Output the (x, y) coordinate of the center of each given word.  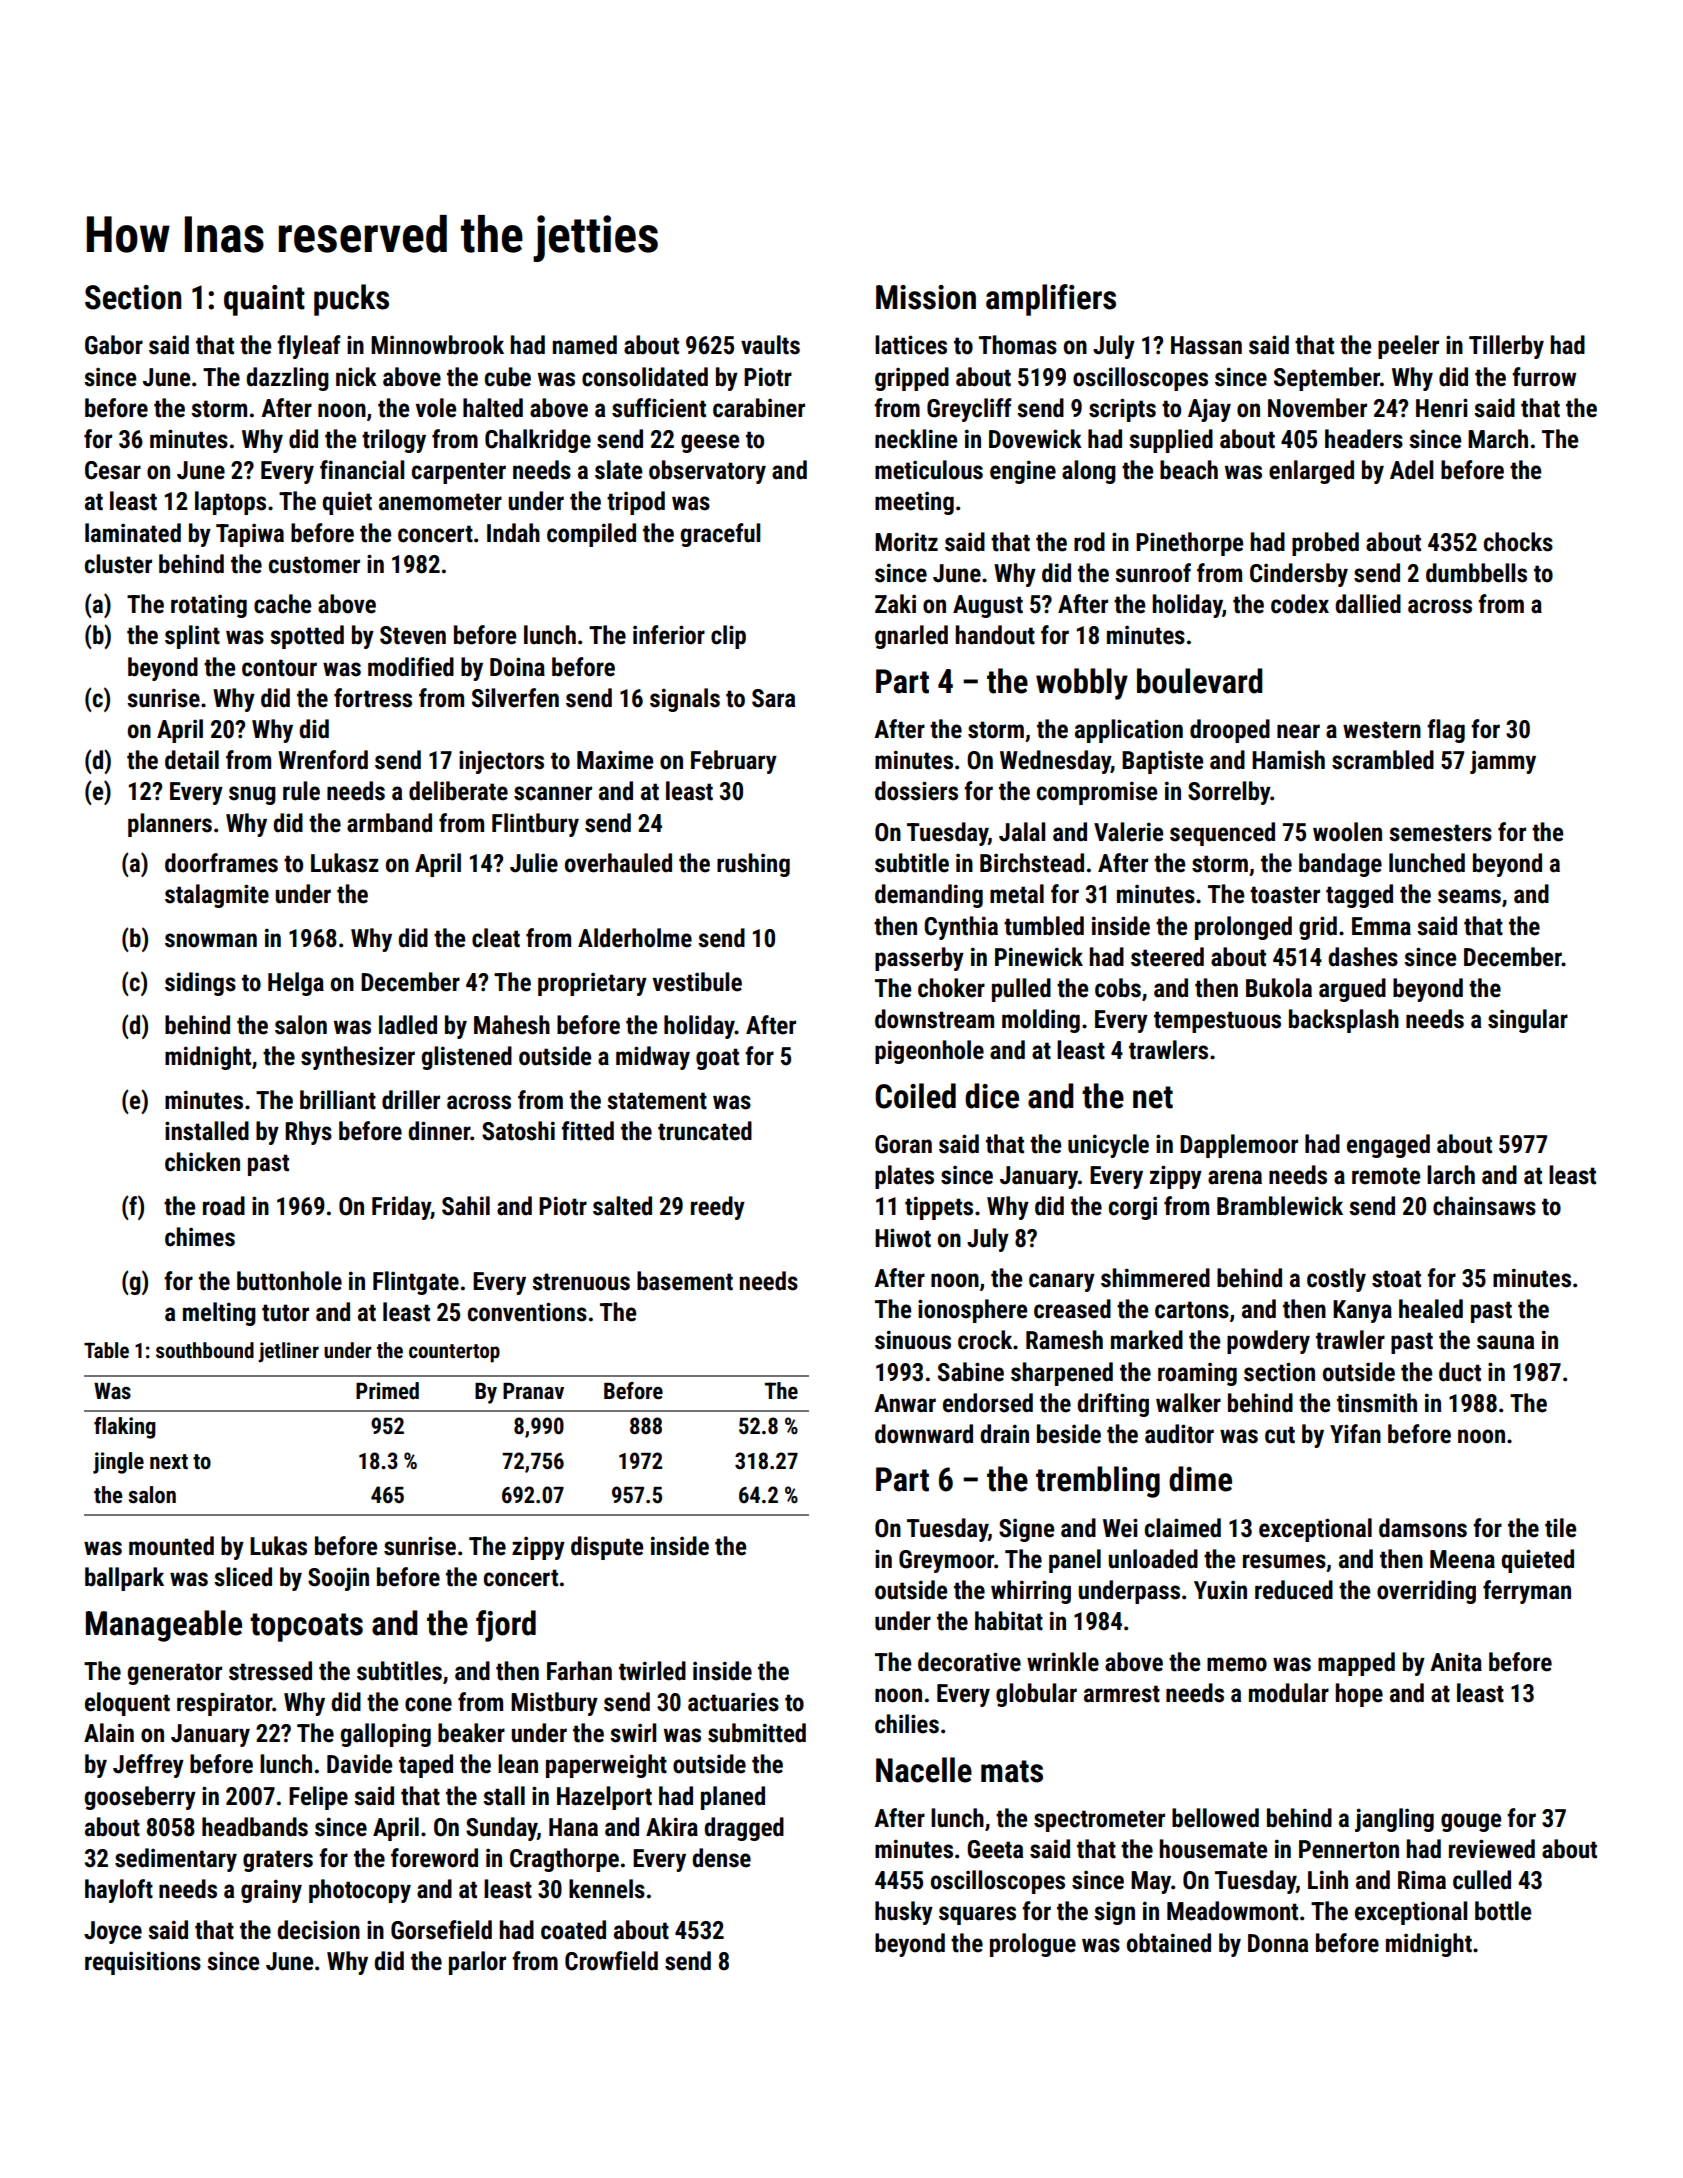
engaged (1388, 1146)
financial (362, 470)
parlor (477, 1963)
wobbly (1082, 684)
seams (1469, 896)
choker (951, 988)
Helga (296, 984)
